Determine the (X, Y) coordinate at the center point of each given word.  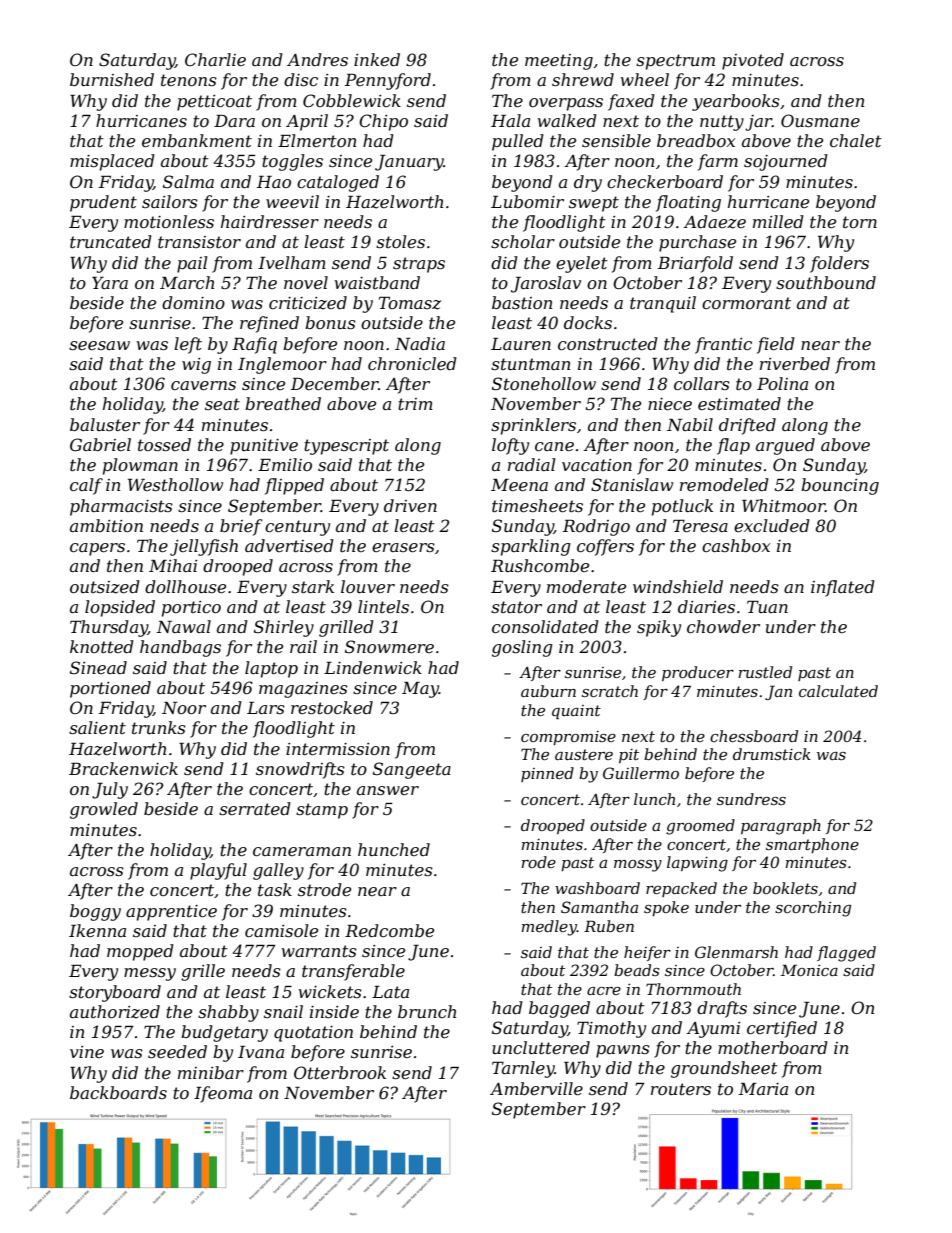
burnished (112, 79)
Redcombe (389, 930)
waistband (377, 282)
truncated (111, 241)
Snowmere (389, 646)
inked (377, 59)
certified (782, 1029)
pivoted (753, 61)
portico (191, 609)
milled (778, 221)
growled (104, 810)
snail (283, 1011)
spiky (659, 628)
